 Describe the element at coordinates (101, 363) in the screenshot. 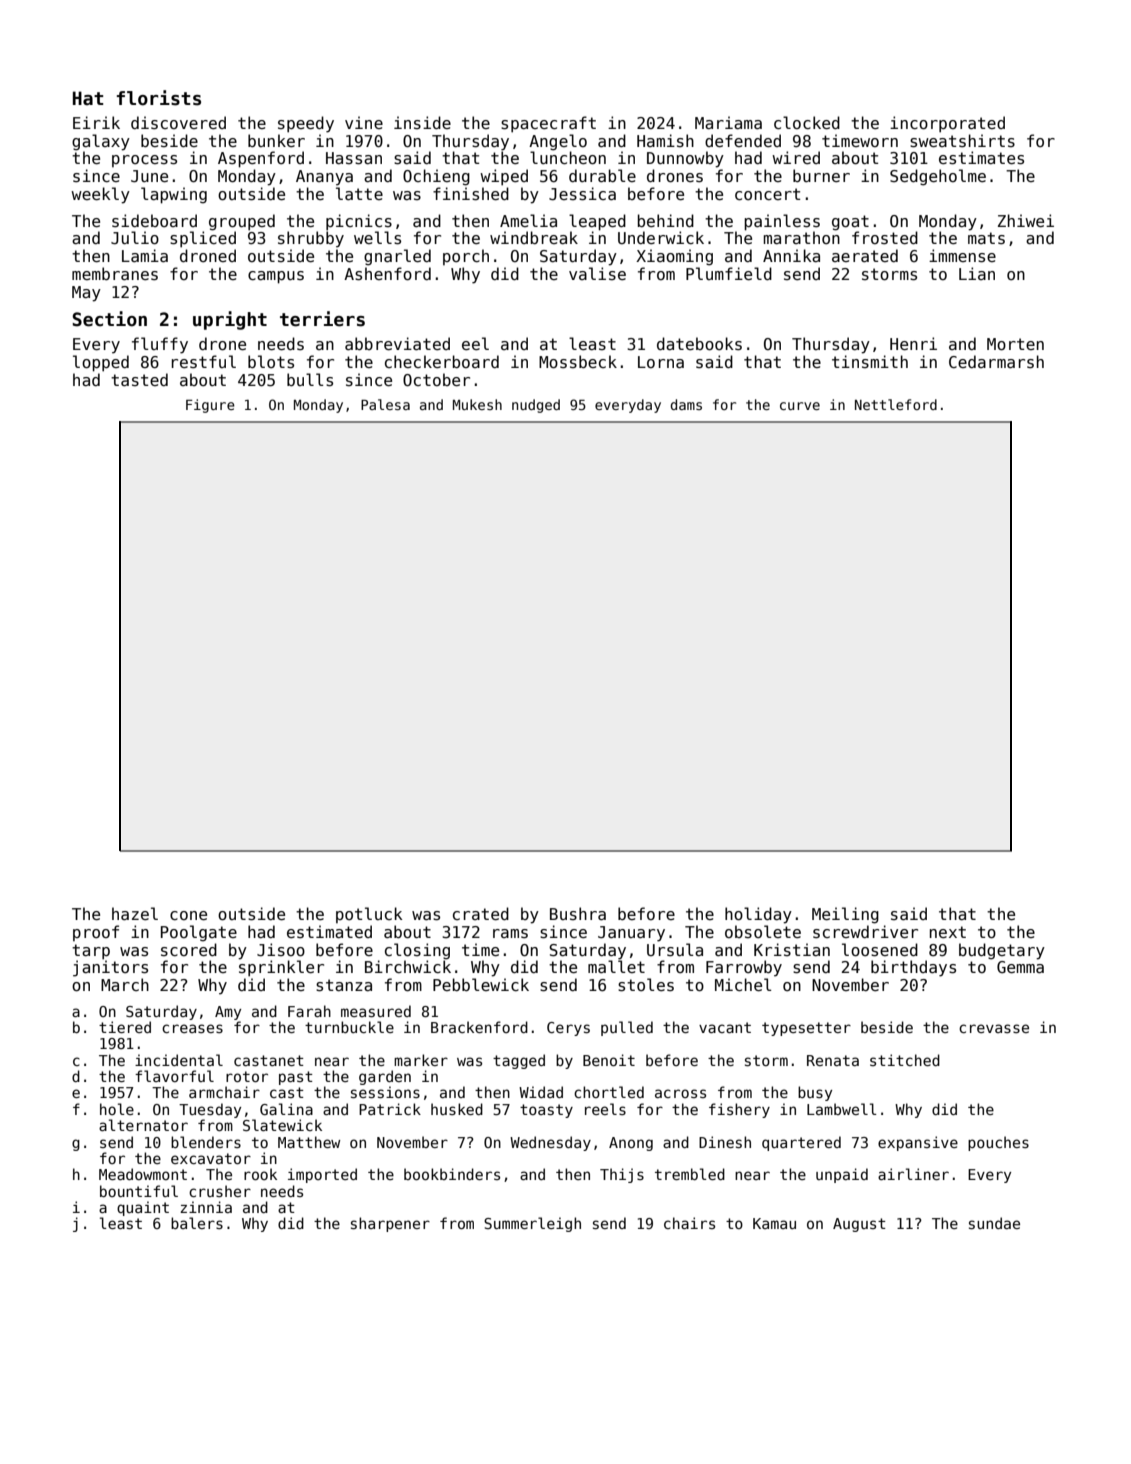

I see `lopped` at that location.
